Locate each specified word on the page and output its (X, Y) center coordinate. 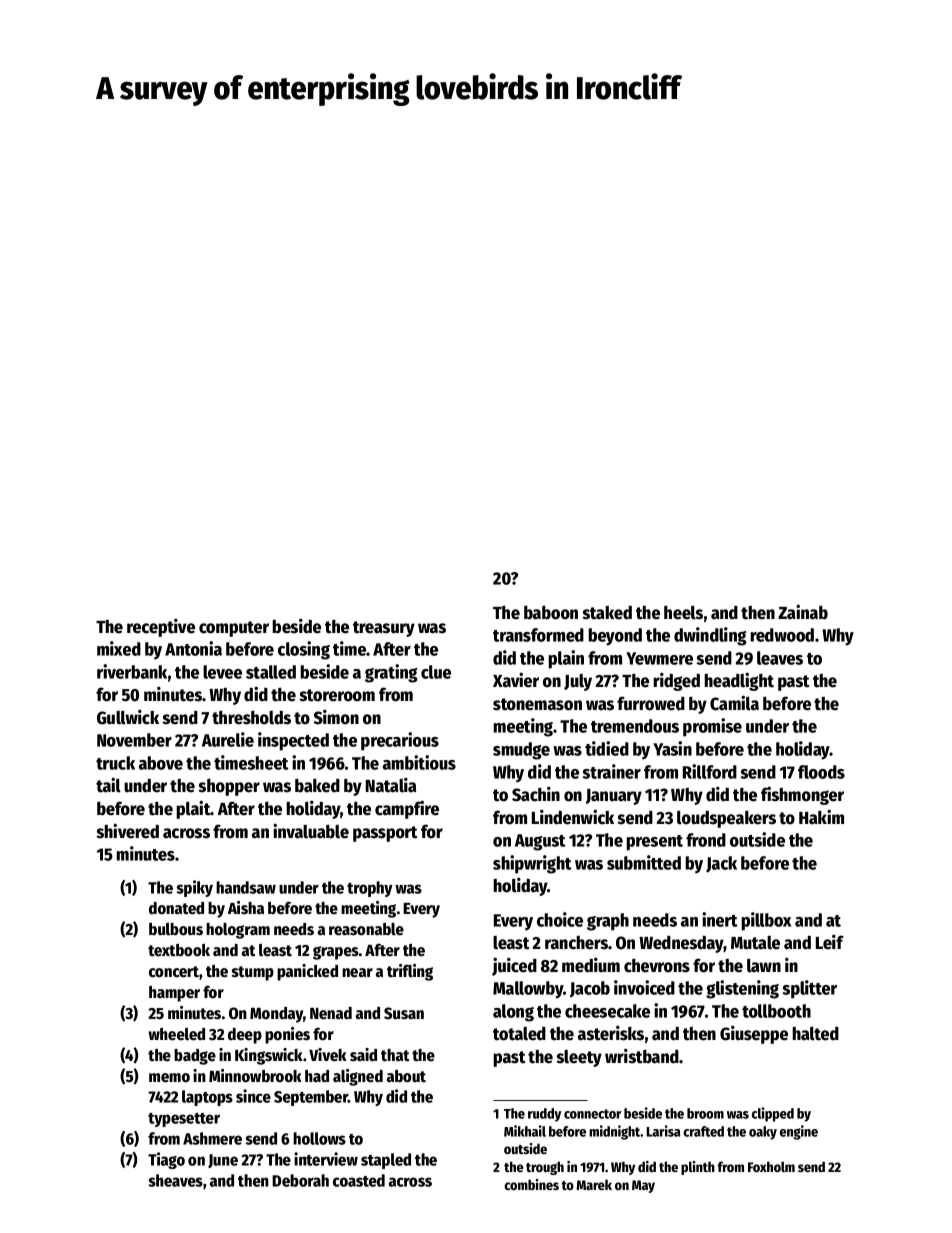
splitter (809, 989)
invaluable (311, 831)
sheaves (175, 1180)
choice (560, 919)
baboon (551, 613)
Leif (830, 942)
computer (234, 629)
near (357, 973)
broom (705, 1113)
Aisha (246, 908)
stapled (386, 1161)
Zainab (803, 612)
